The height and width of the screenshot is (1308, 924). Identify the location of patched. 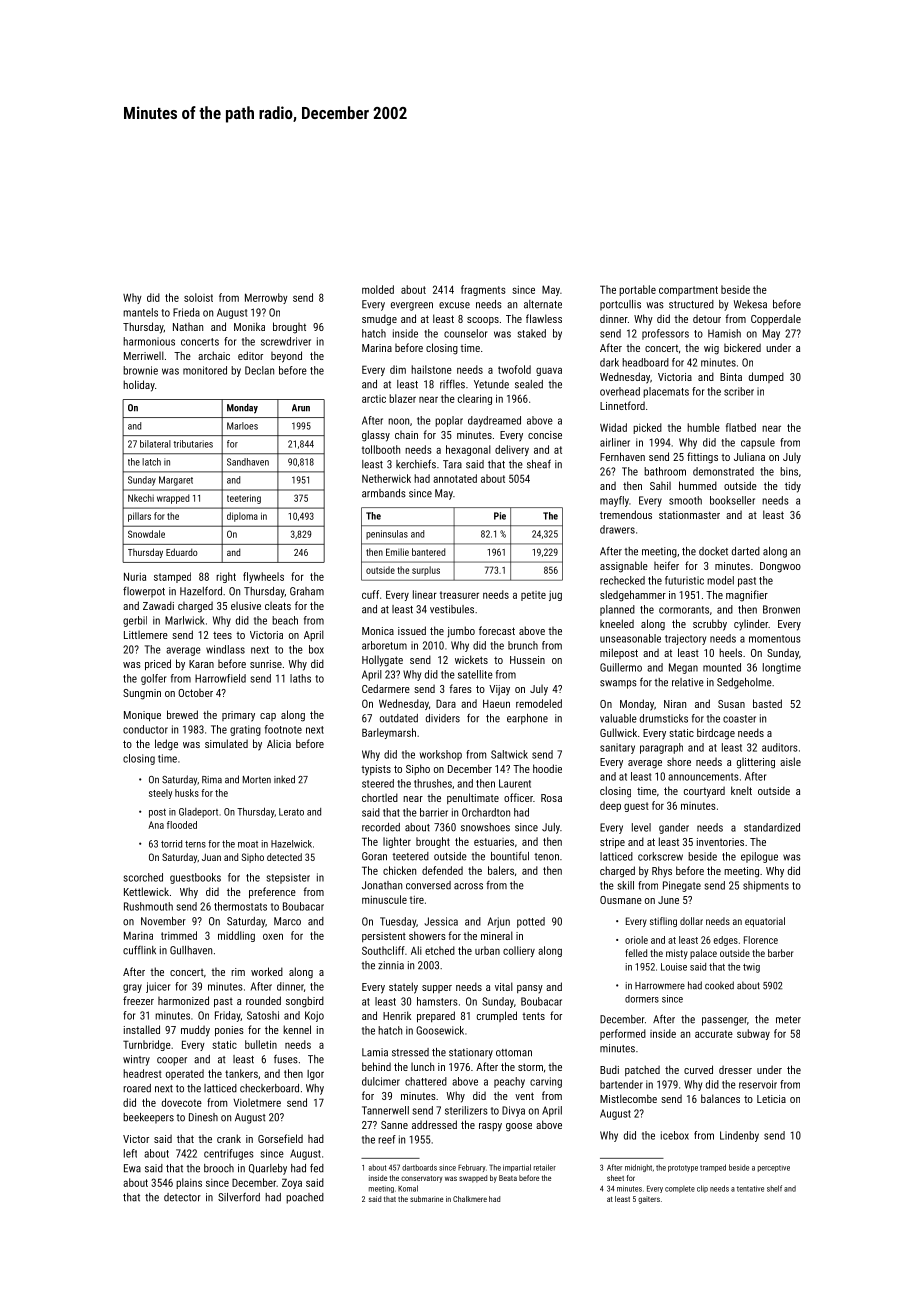
(642, 1070).
